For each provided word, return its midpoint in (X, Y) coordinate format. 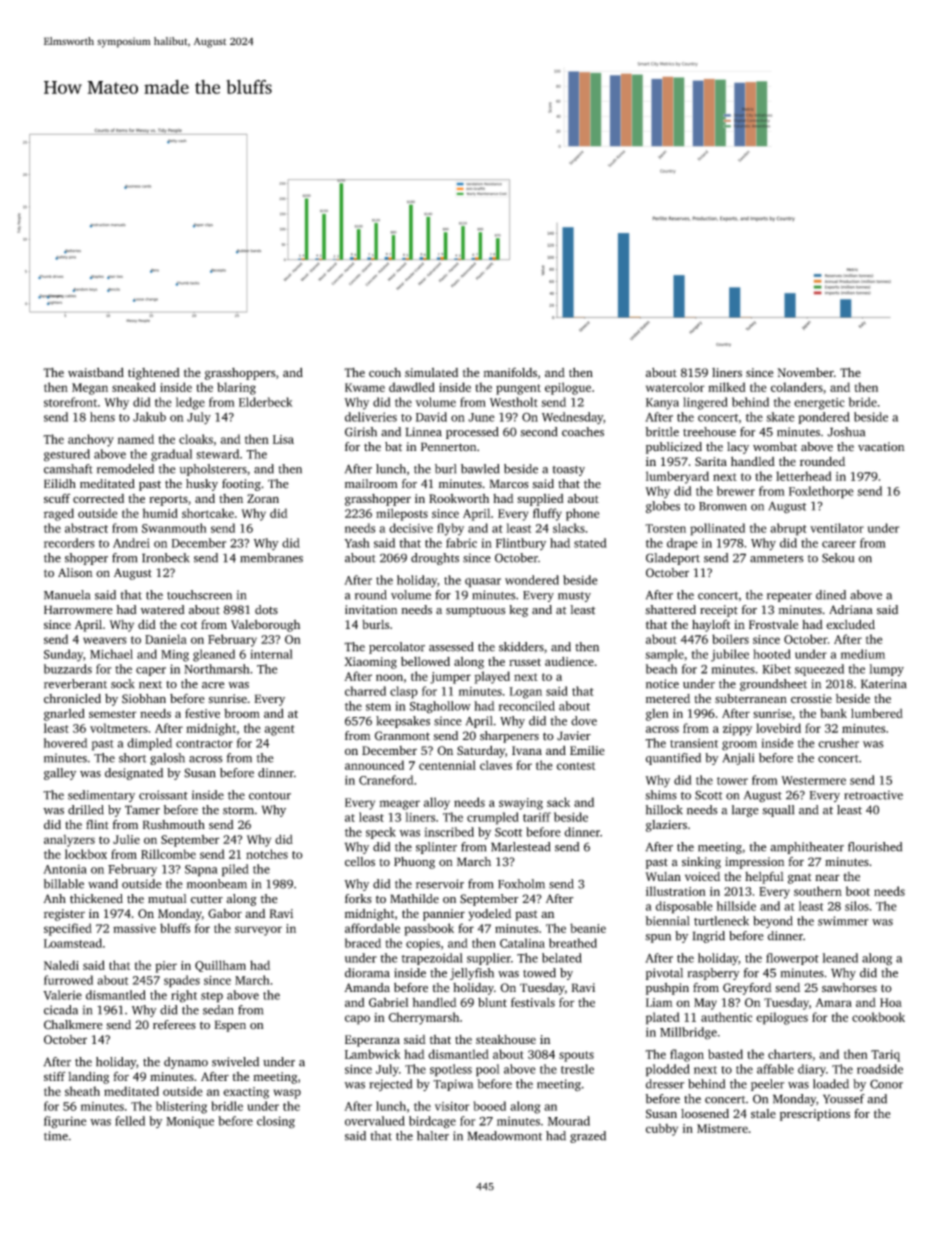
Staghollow (440, 707)
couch (385, 372)
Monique (190, 1122)
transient (694, 743)
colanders (797, 387)
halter (433, 1136)
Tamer (142, 810)
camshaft (68, 469)
